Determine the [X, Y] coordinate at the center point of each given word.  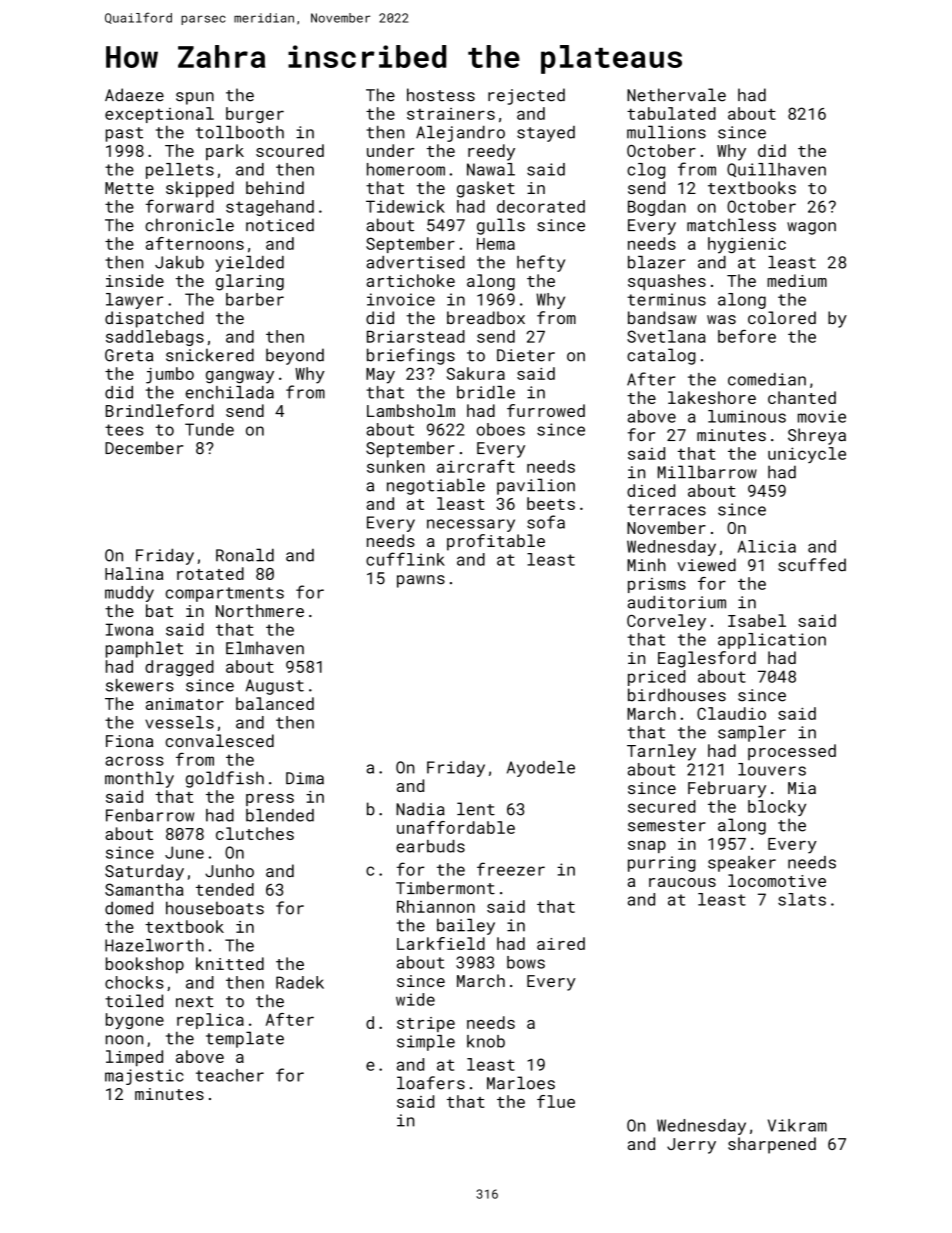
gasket [486, 189]
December [144, 448]
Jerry [691, 1146]
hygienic [747, 245]
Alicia [767, 546]
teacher [230, 1075]
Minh [646, 564]
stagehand [270, 208]
